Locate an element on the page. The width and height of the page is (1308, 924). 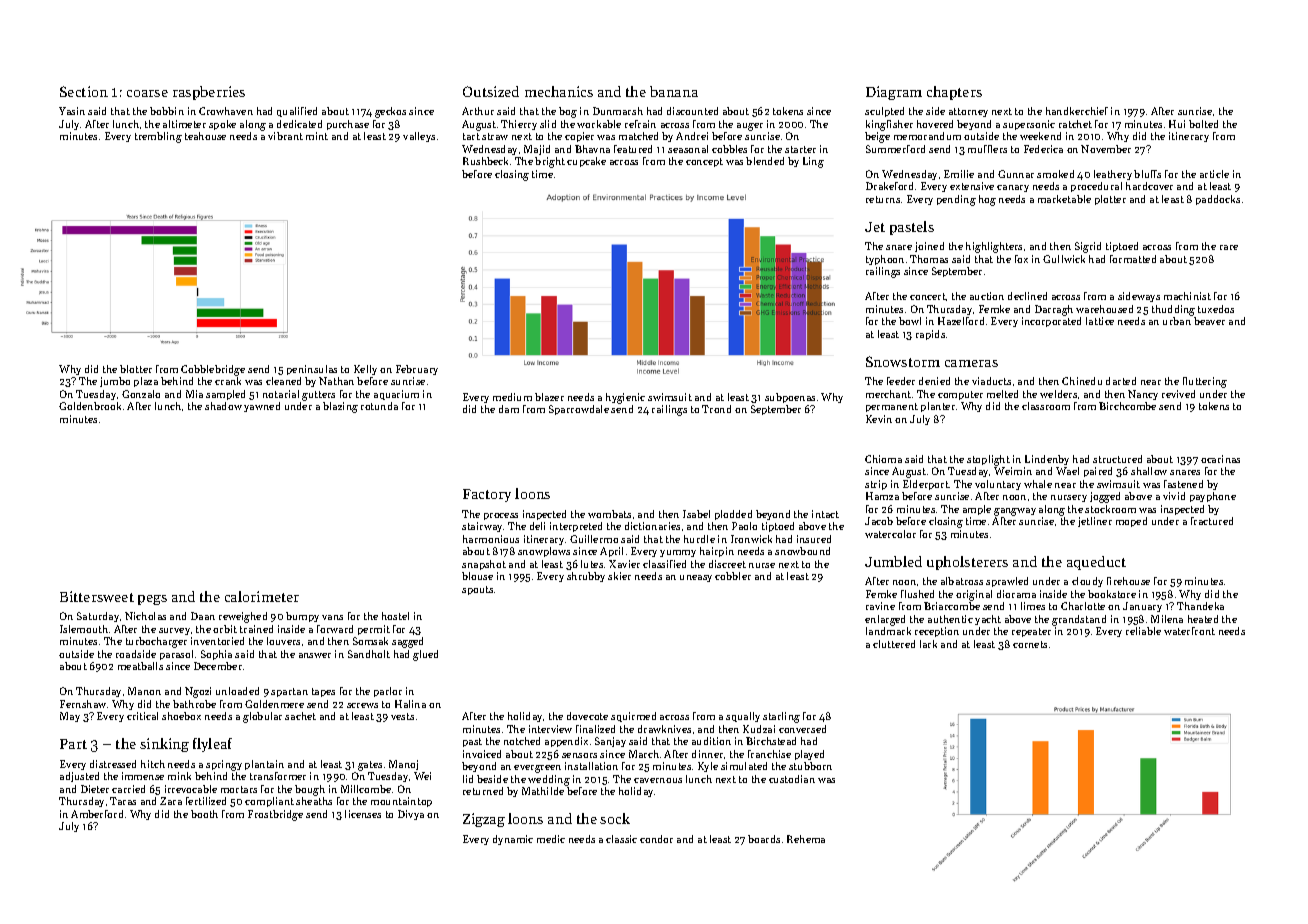
raspberries is located at coordinates (209, 93).
